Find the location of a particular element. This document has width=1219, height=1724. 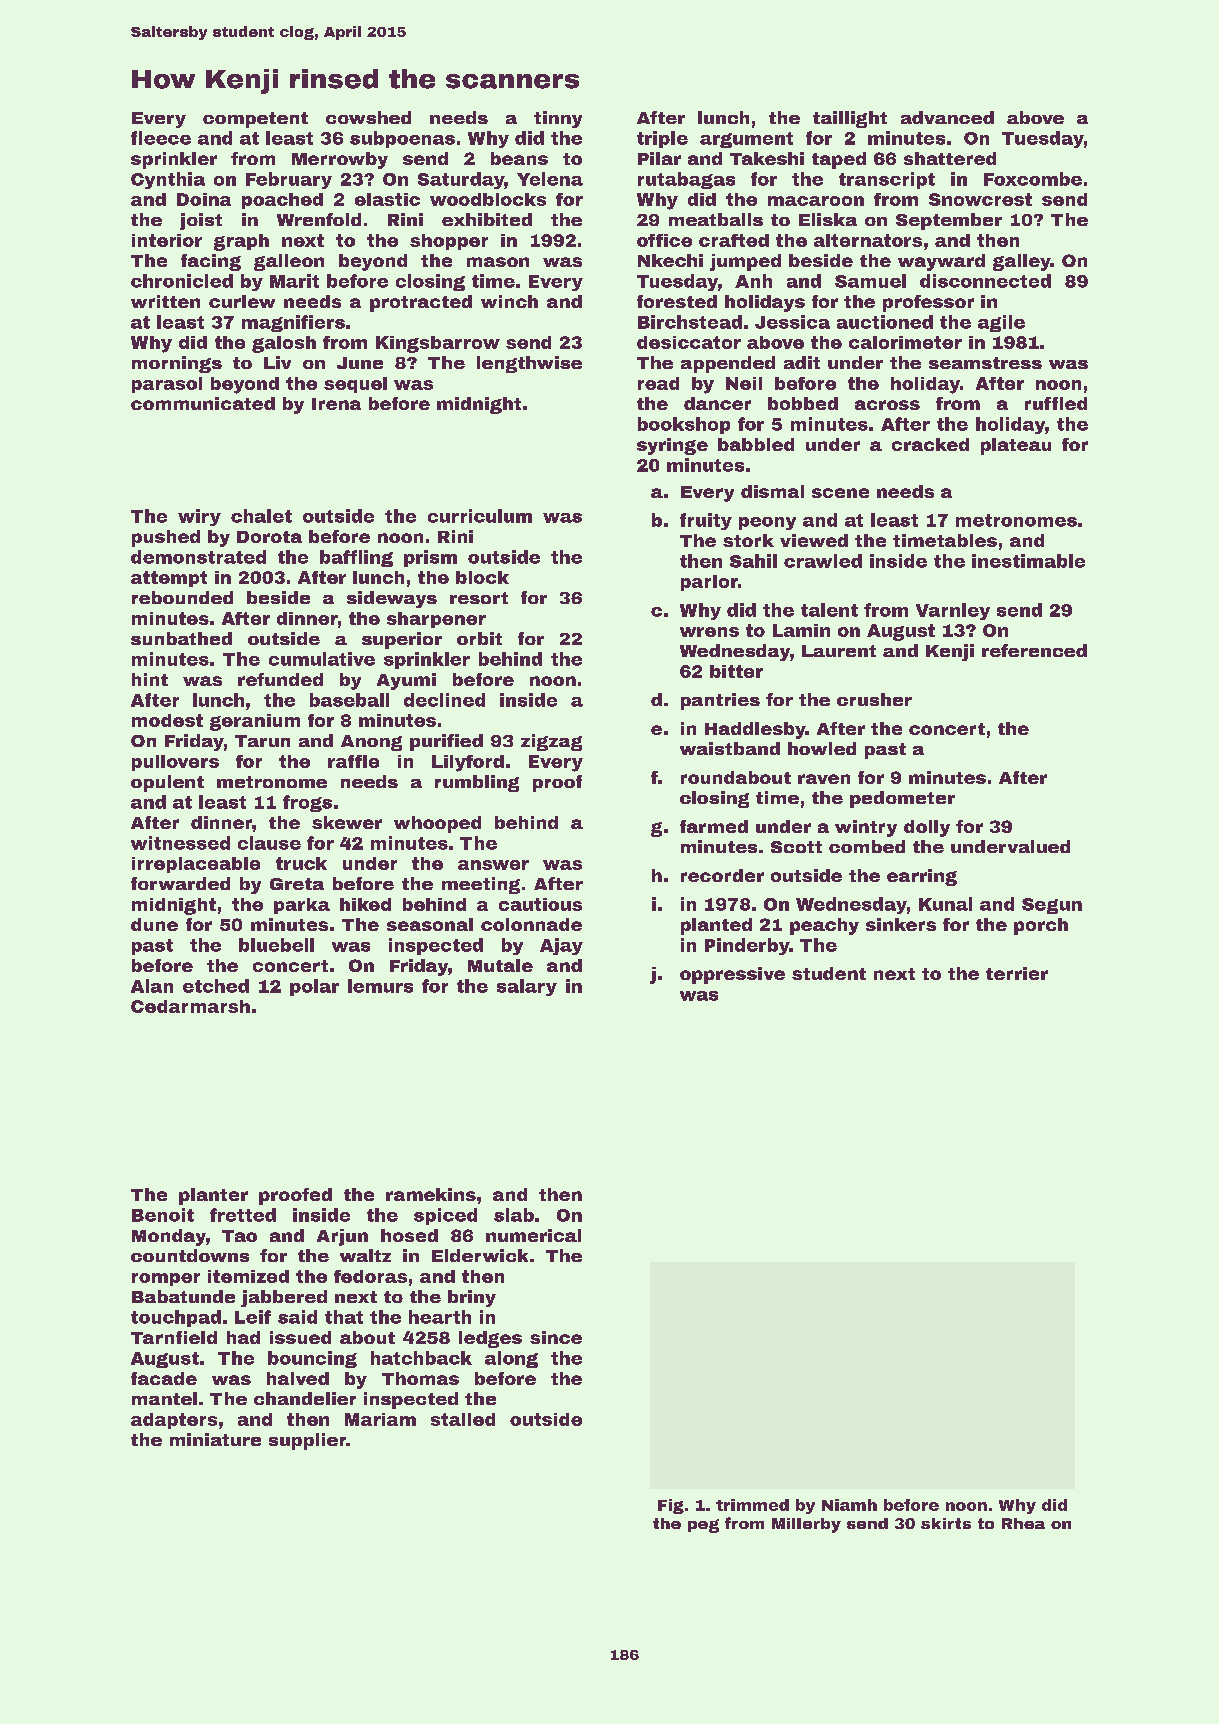

parlor is located at coordinates (709, 583).
